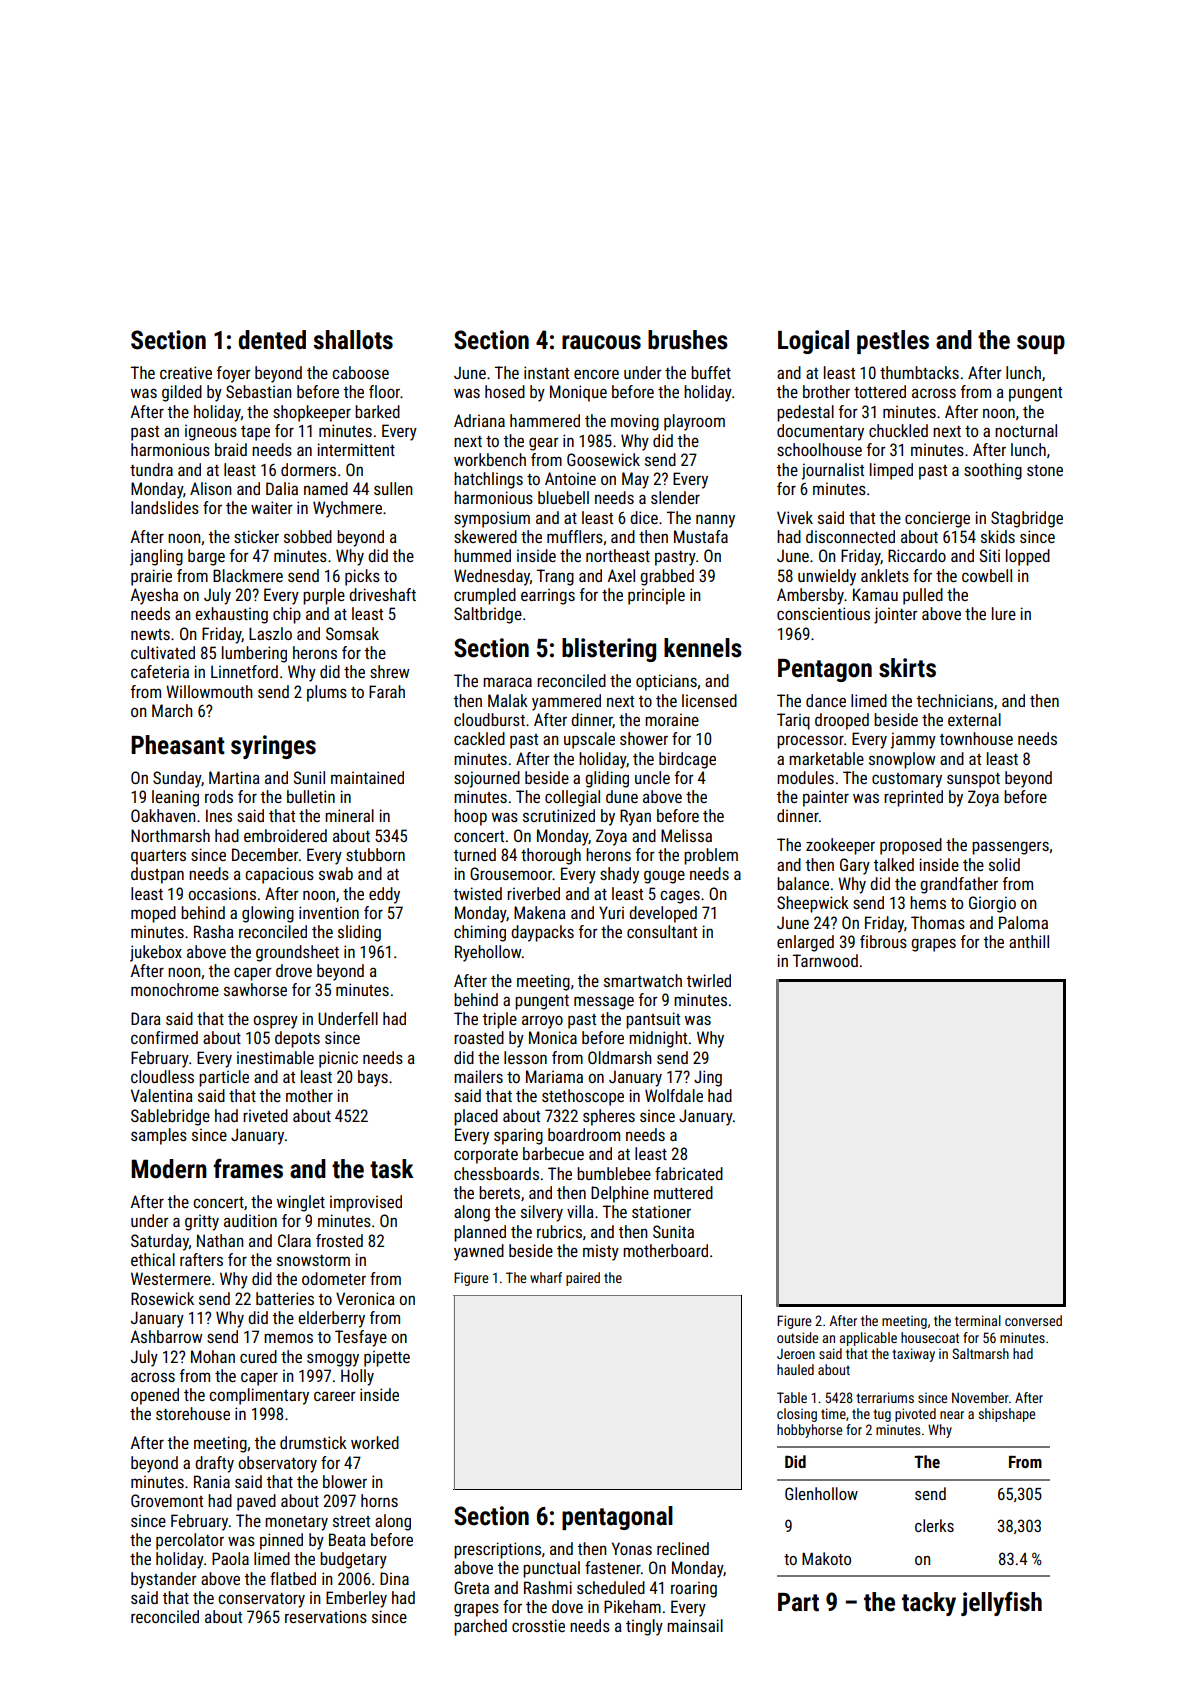  Describe the element at coordinates (1029, 941) in the screenshot. I see `anthill` at that location.
